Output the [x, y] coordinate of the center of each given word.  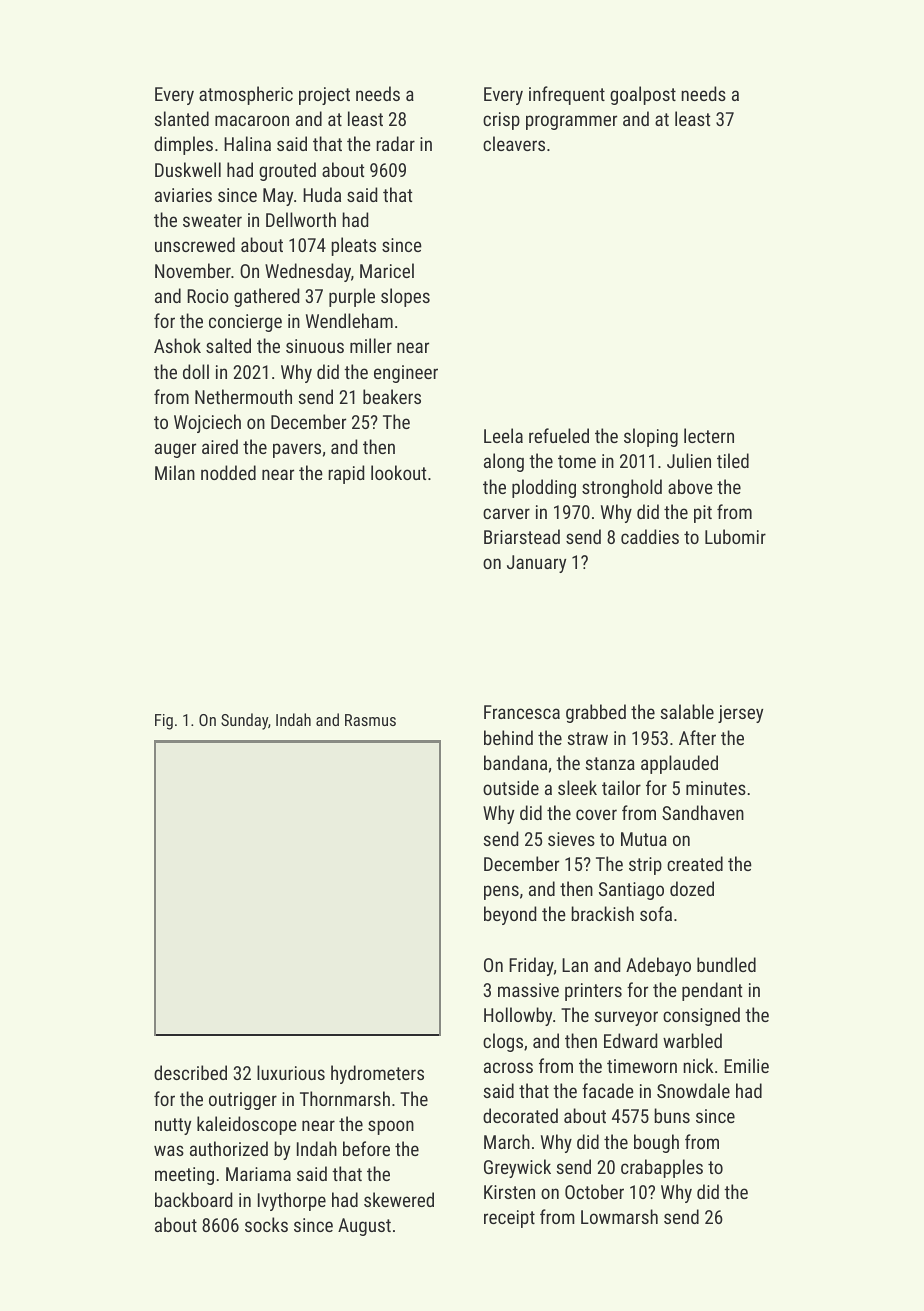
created [695, 863]
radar [395, 143]
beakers [392, 396]
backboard [193, 1199]
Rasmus [370, 720]
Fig [164, 722]
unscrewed [195, 244]
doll [196, 371]
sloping [651, 437]
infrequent [567, 95]
